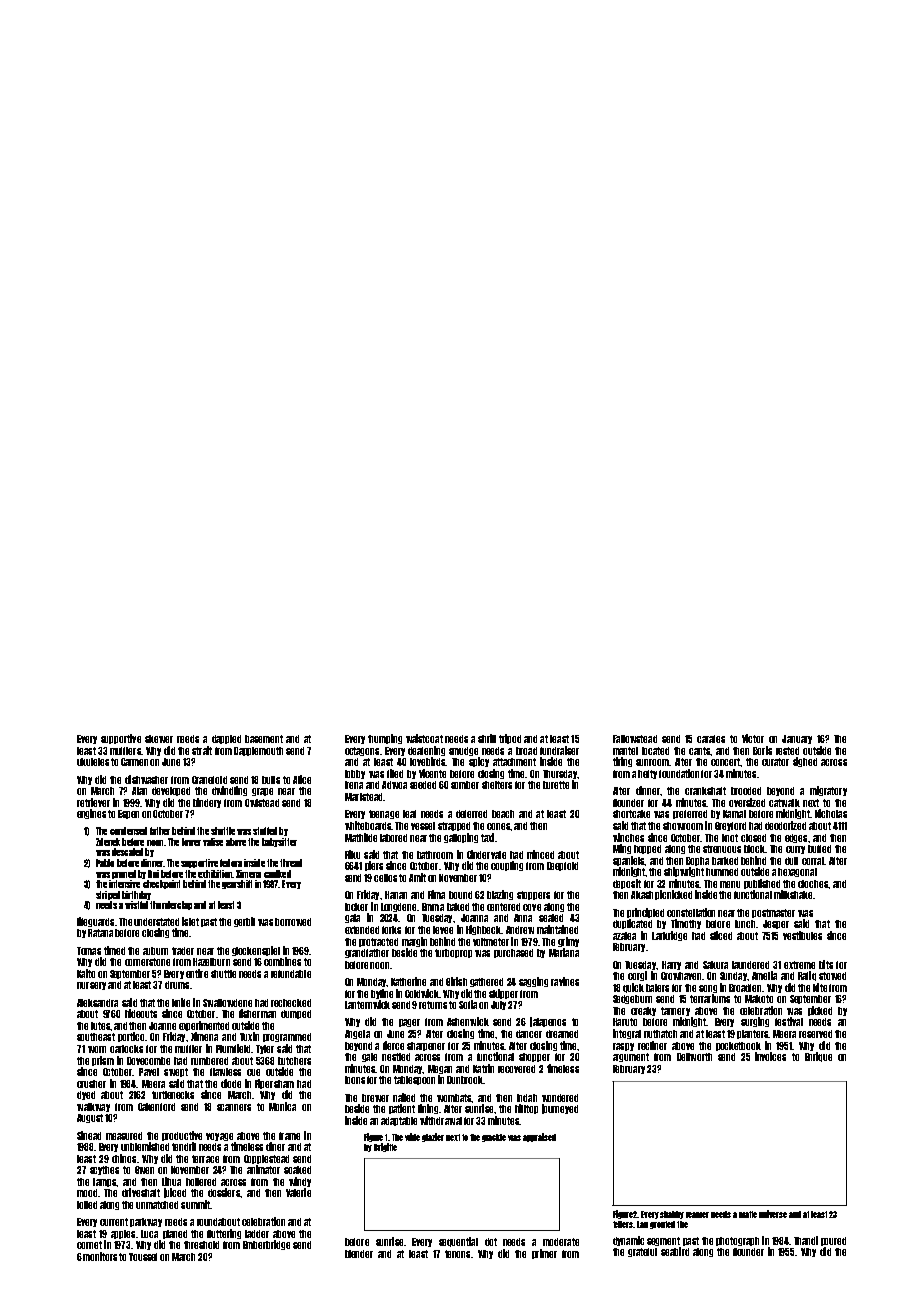  What do you see at coordinates (147, 962) in the screenshot?
I see `cornerstone` at bounding box center [147, 962].
